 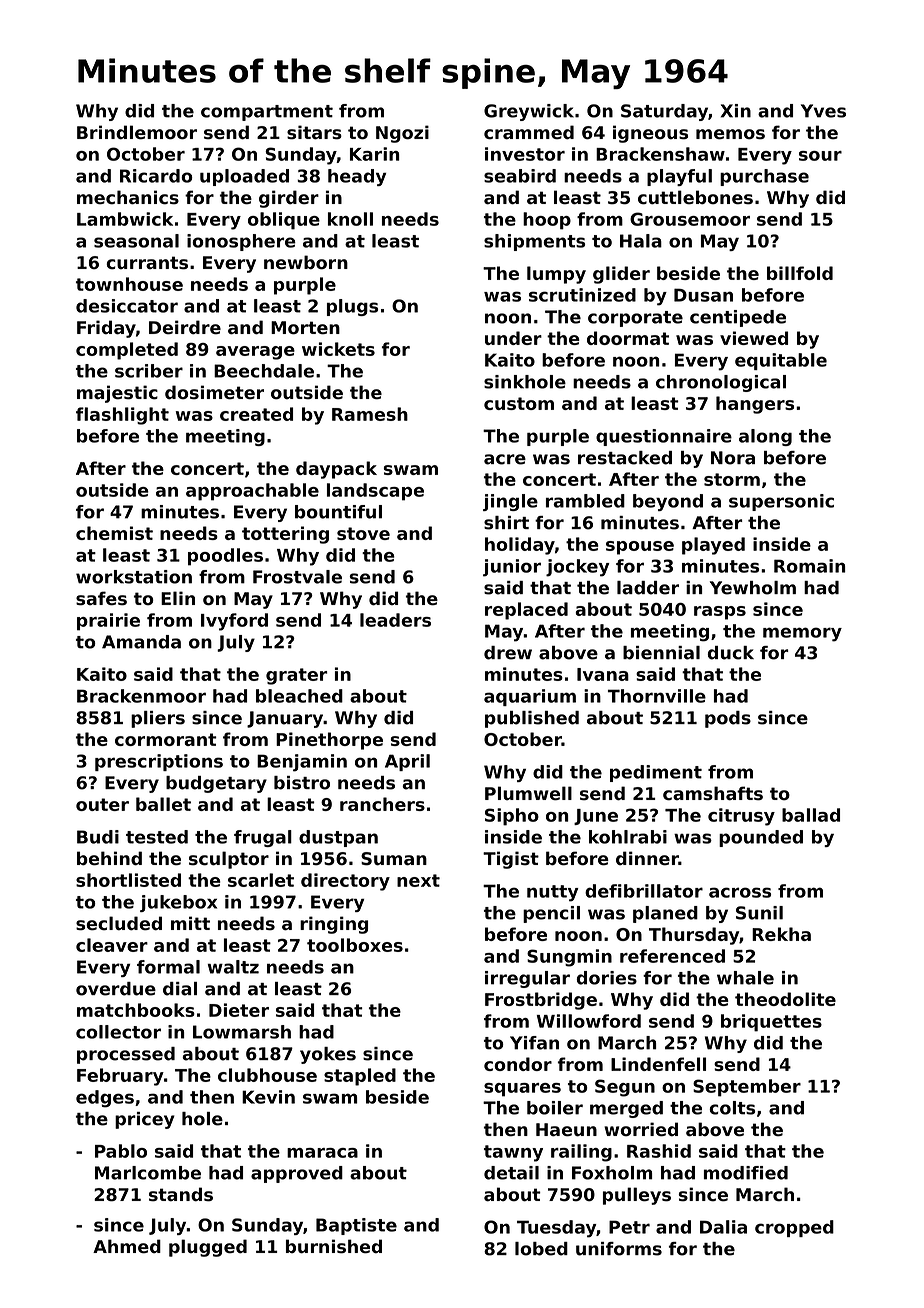 What do you see at coordinates (134, 577) in the screenshot?
I see `workstation` at bounding box center [134, 577].
